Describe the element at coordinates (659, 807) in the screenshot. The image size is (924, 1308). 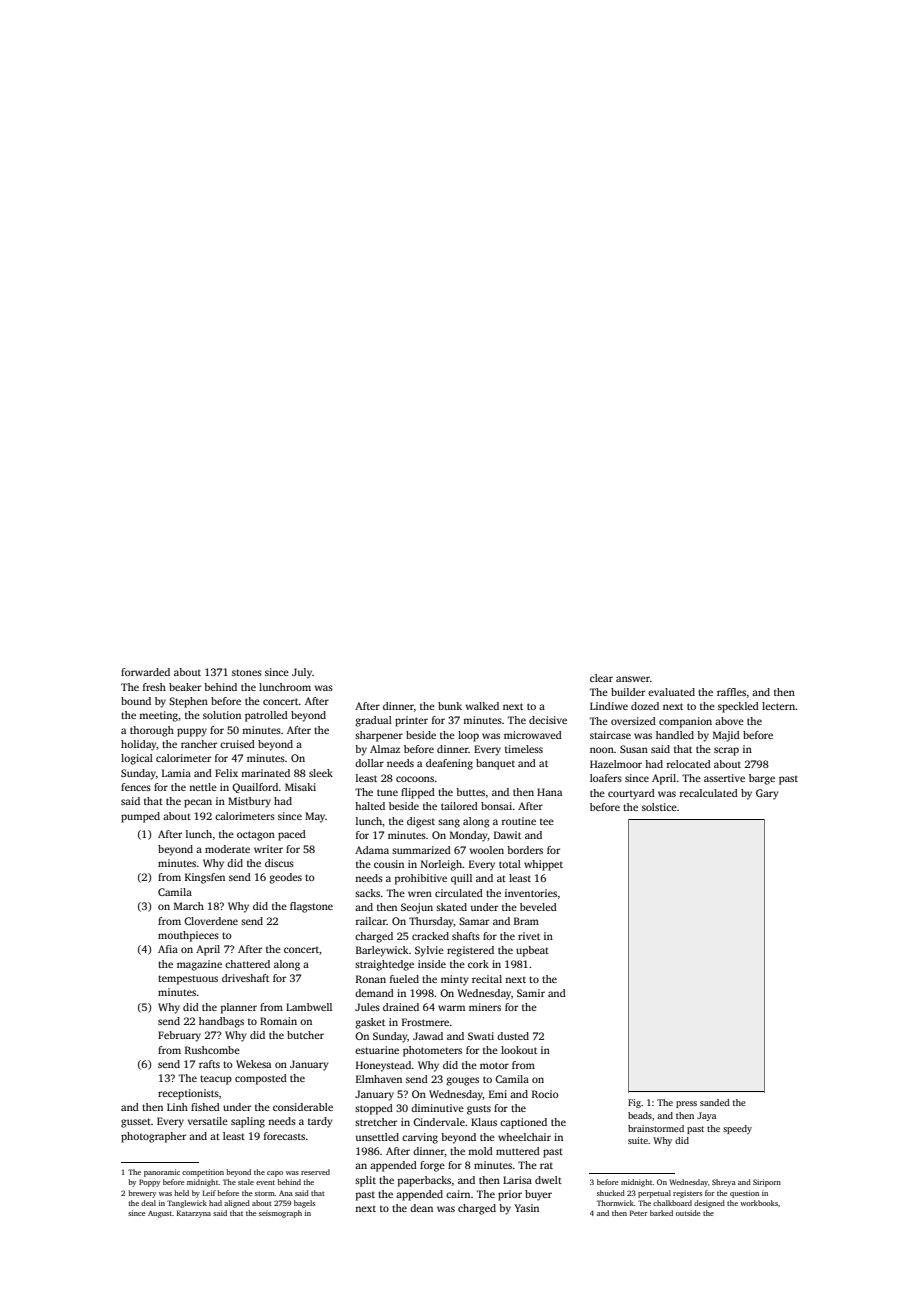
I see `solstice` at that location.
